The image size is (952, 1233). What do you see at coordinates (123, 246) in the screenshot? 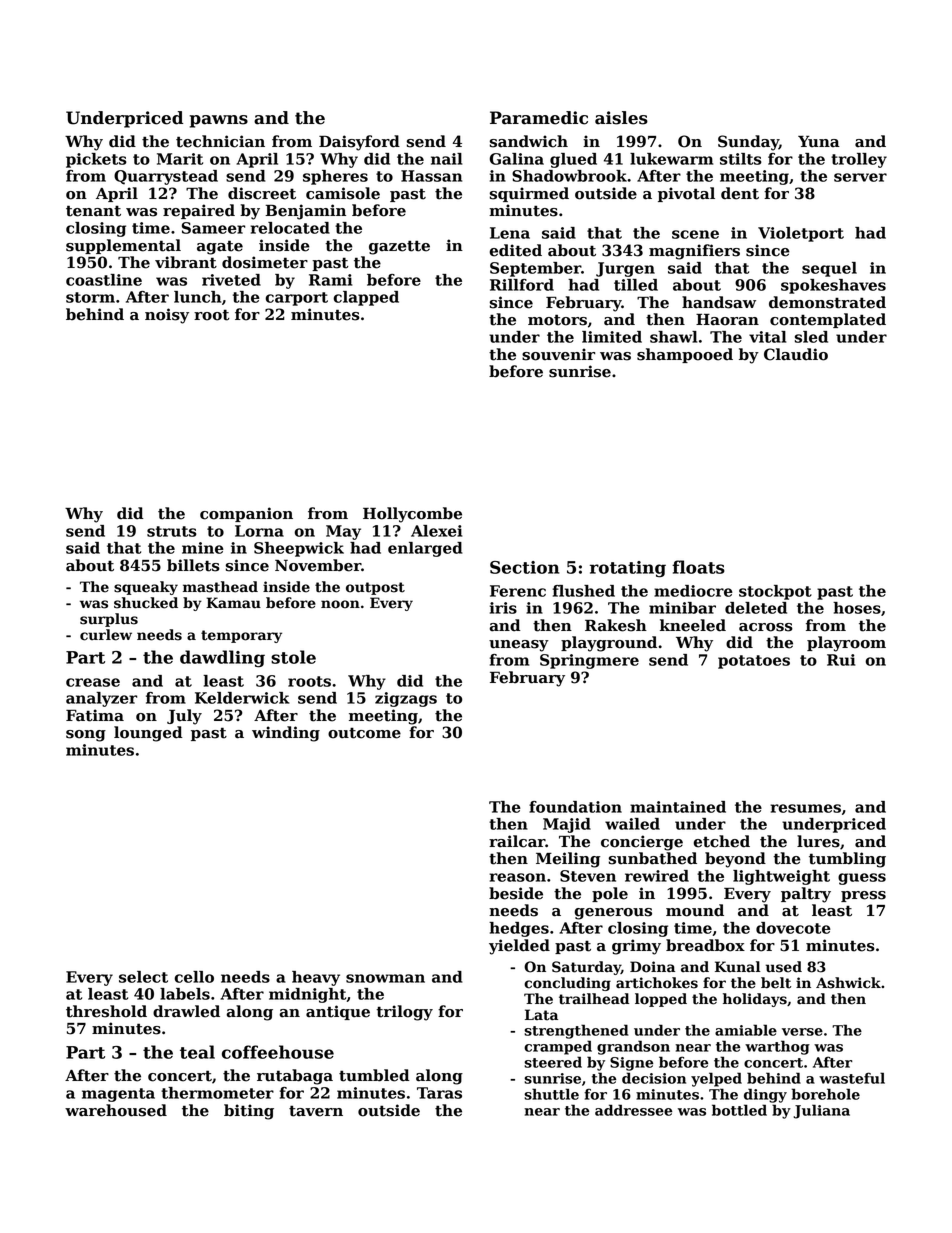
I see `supplemental` at bounding box center [123, 246].
